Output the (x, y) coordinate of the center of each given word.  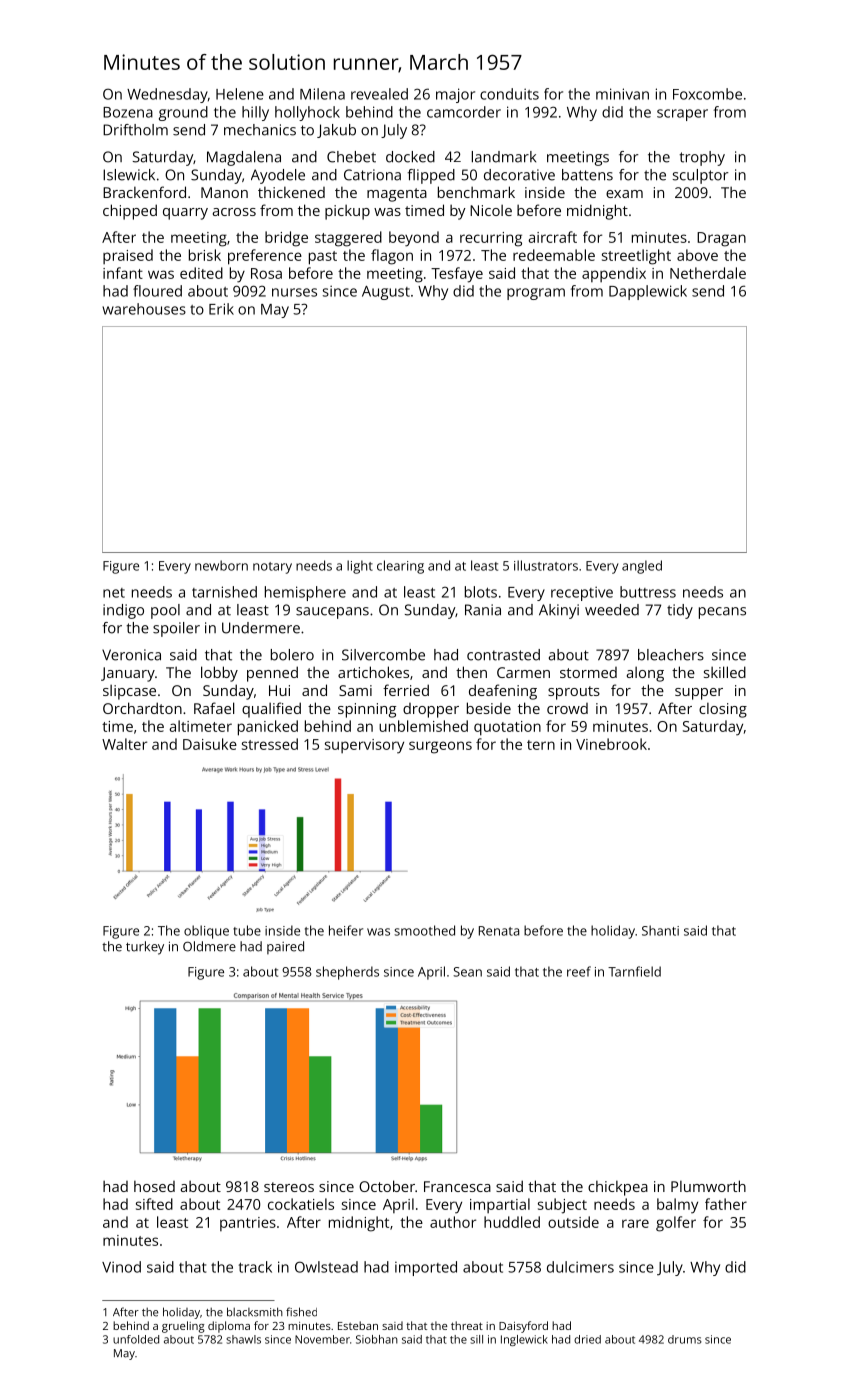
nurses (294, 292)
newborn (221, 565)
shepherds (347, 973)
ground (183, 113)
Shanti (660, 930)
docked (410, 157)
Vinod (121, 1267)
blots (481, 592)
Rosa (266, 273)
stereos (289, 1187)
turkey (145, 948)
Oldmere (209, 946)
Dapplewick (648, 292)
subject (562, 1206)
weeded (612, 610)
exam (624, 194)
